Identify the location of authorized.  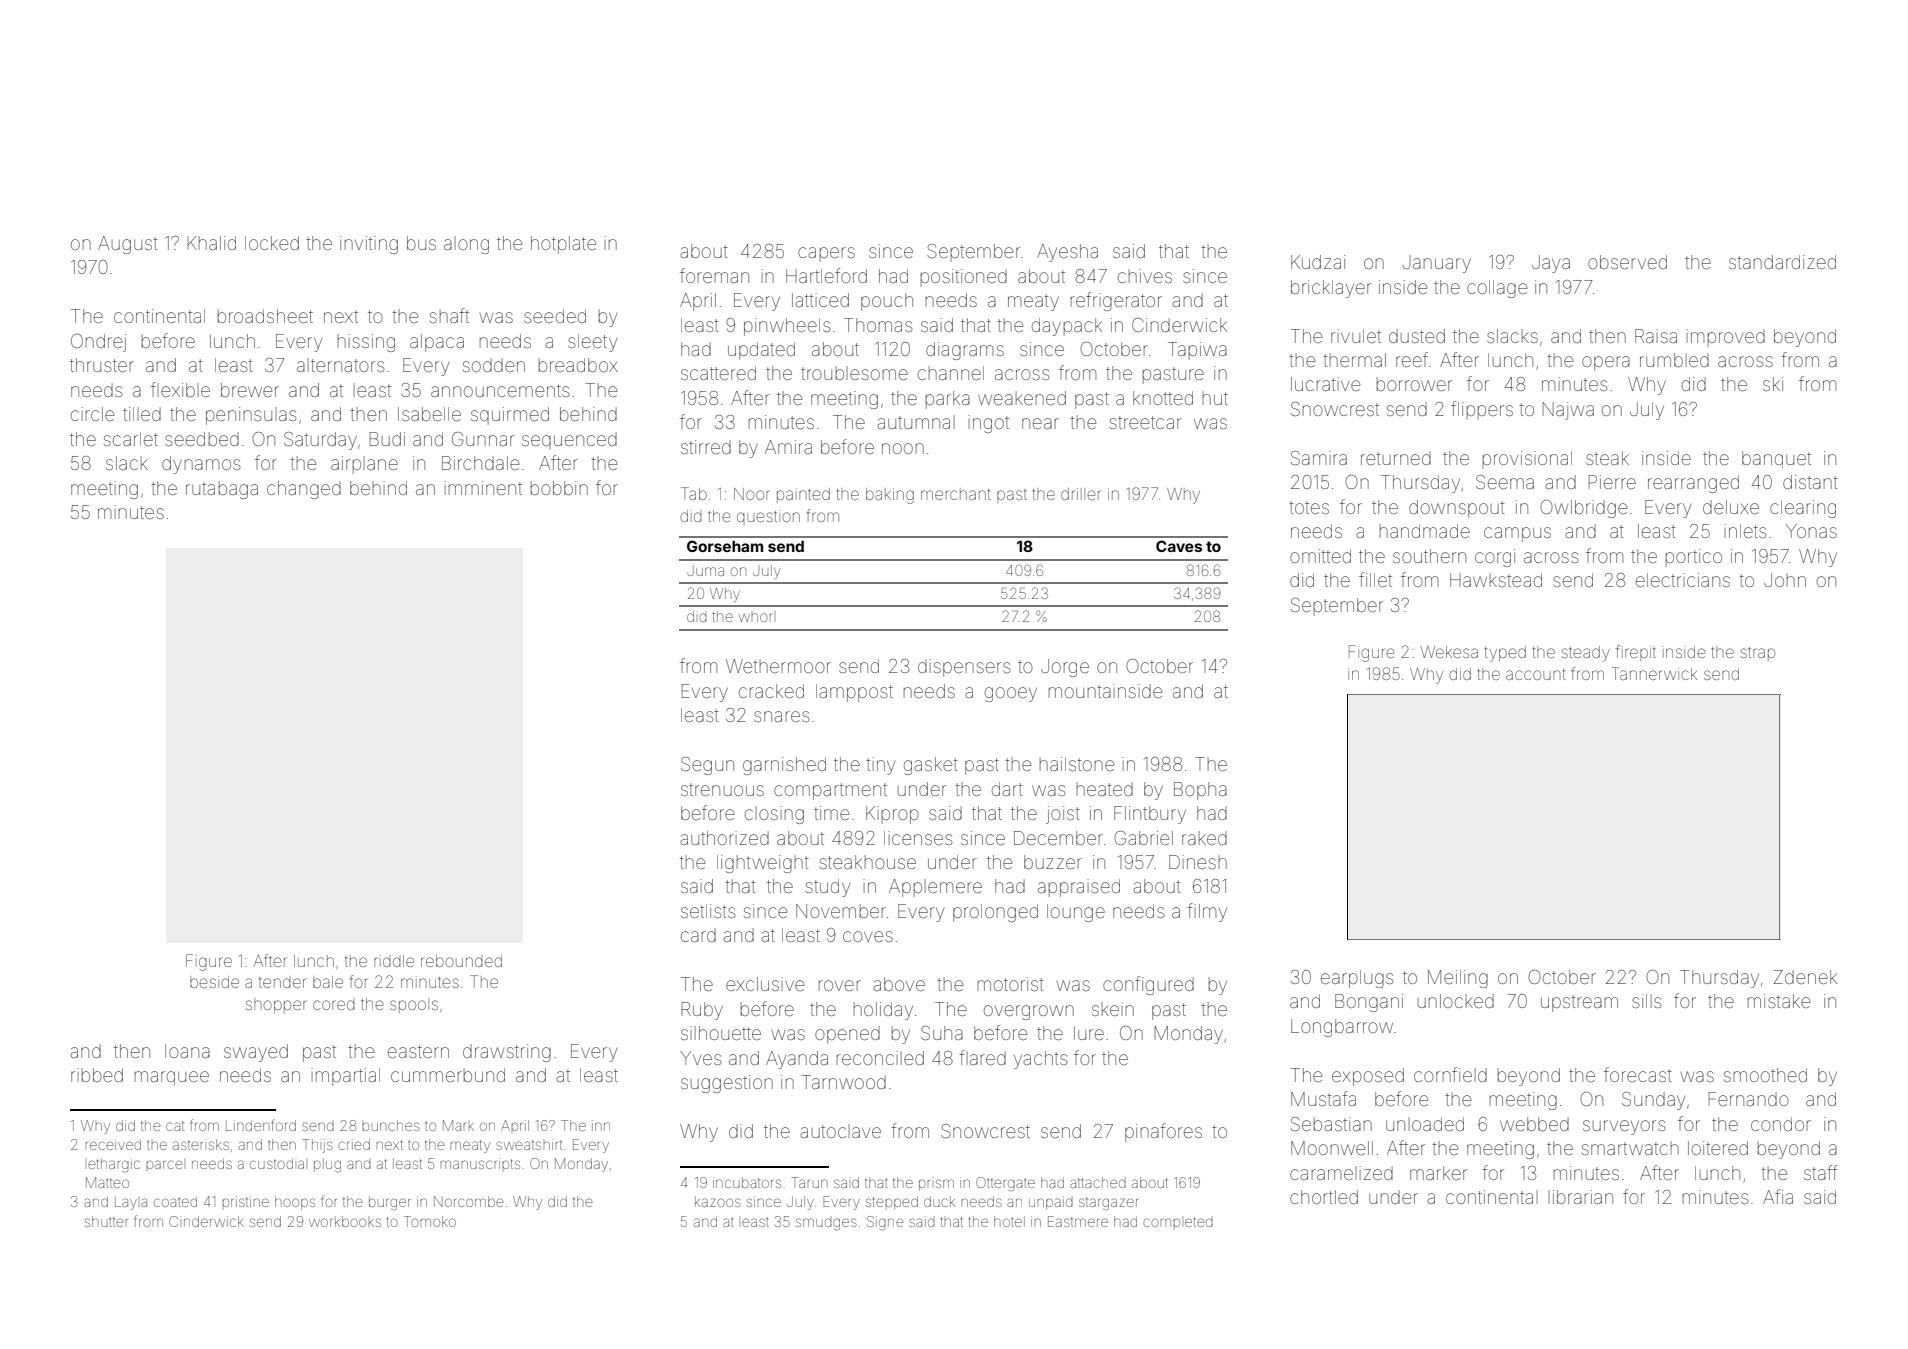
(724, 838).
